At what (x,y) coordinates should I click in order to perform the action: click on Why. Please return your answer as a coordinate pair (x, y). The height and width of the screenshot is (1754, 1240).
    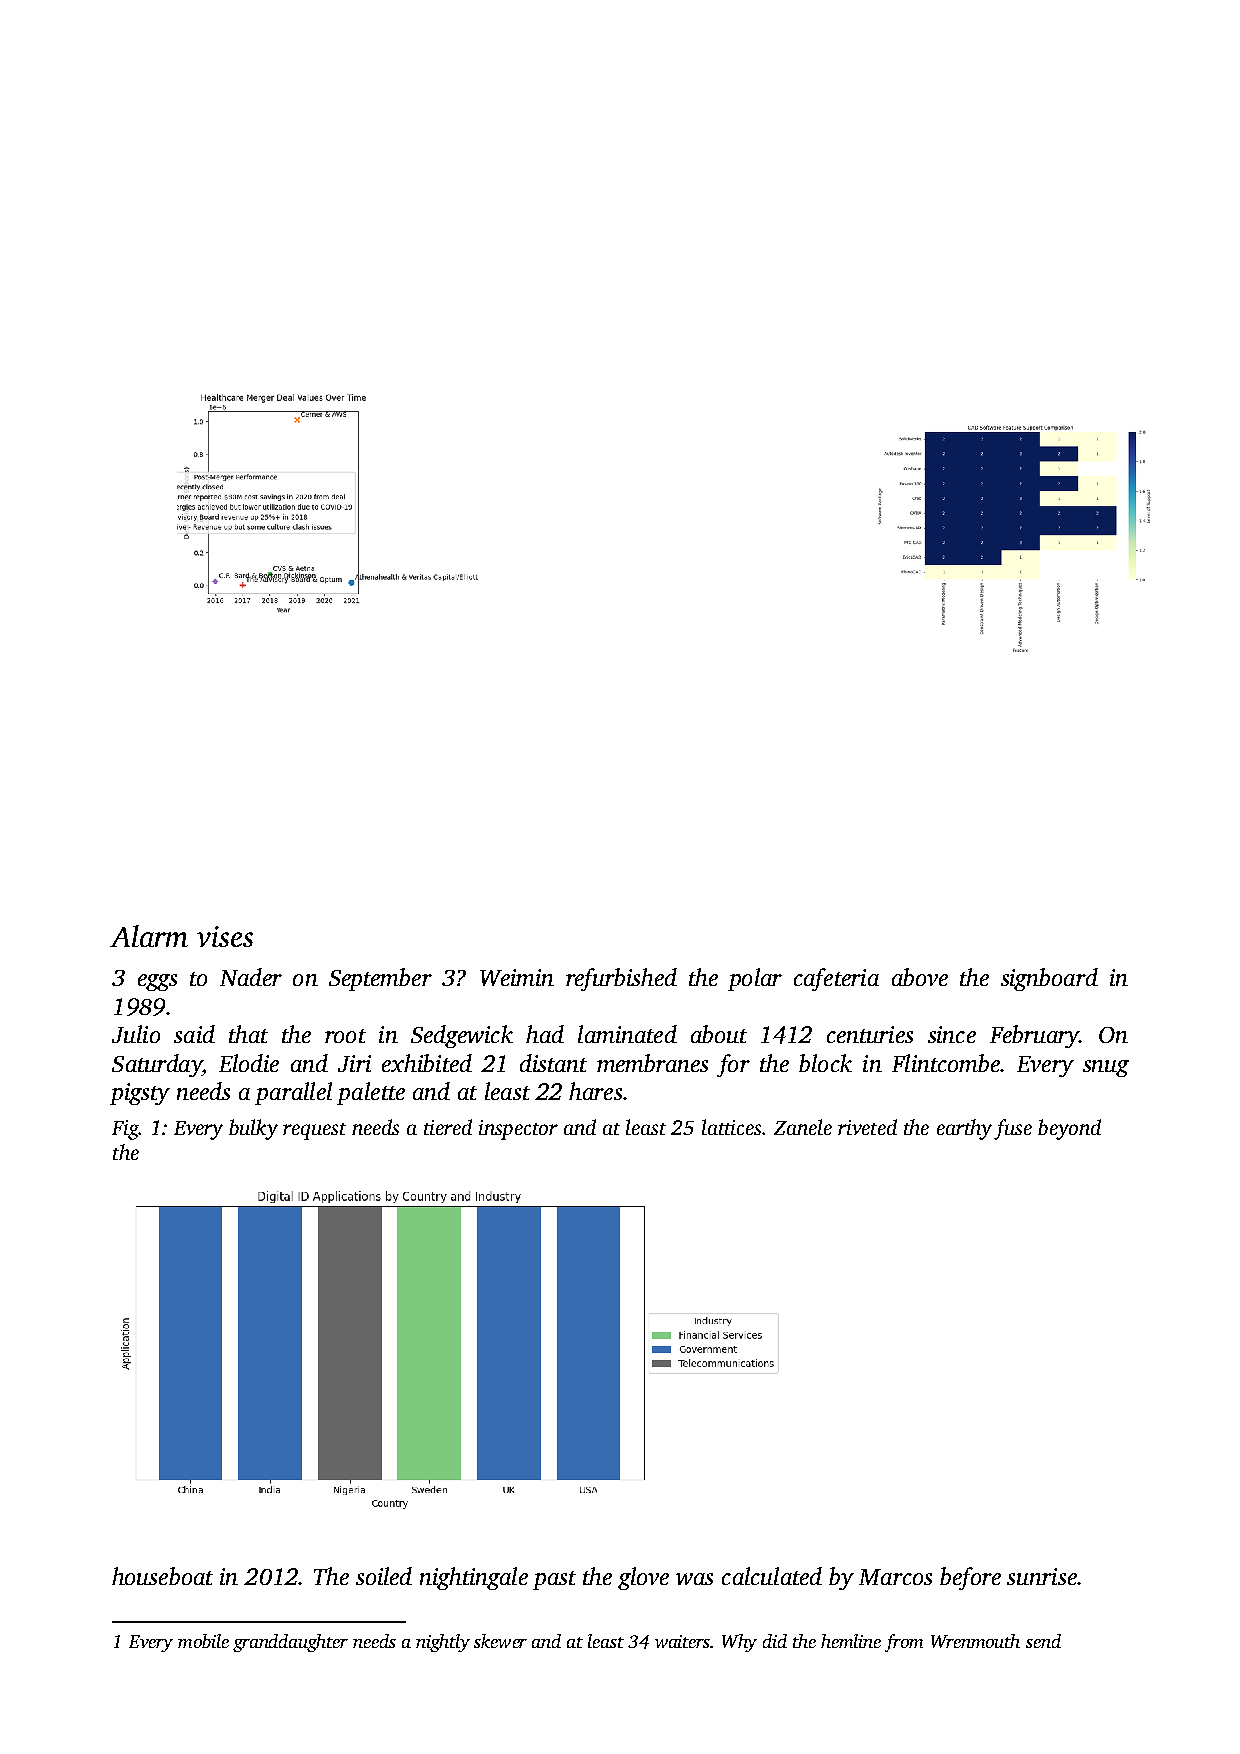
    Looking at the image, I should click on (739, 1643).
